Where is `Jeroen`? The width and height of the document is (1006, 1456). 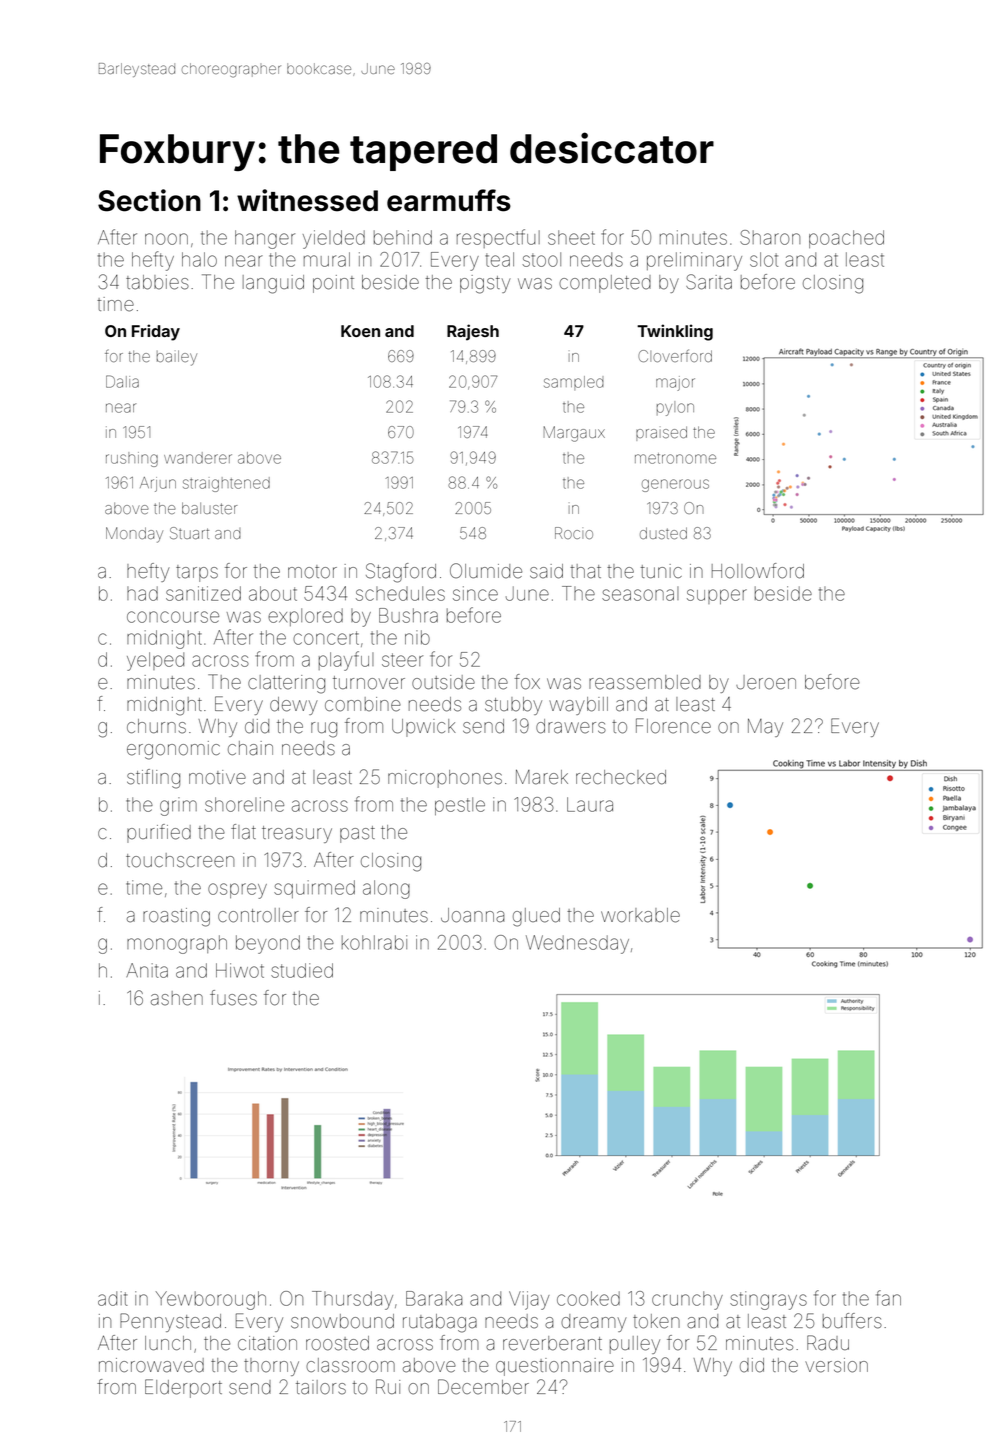 Jeroen is located at coordinates (766, 682).
